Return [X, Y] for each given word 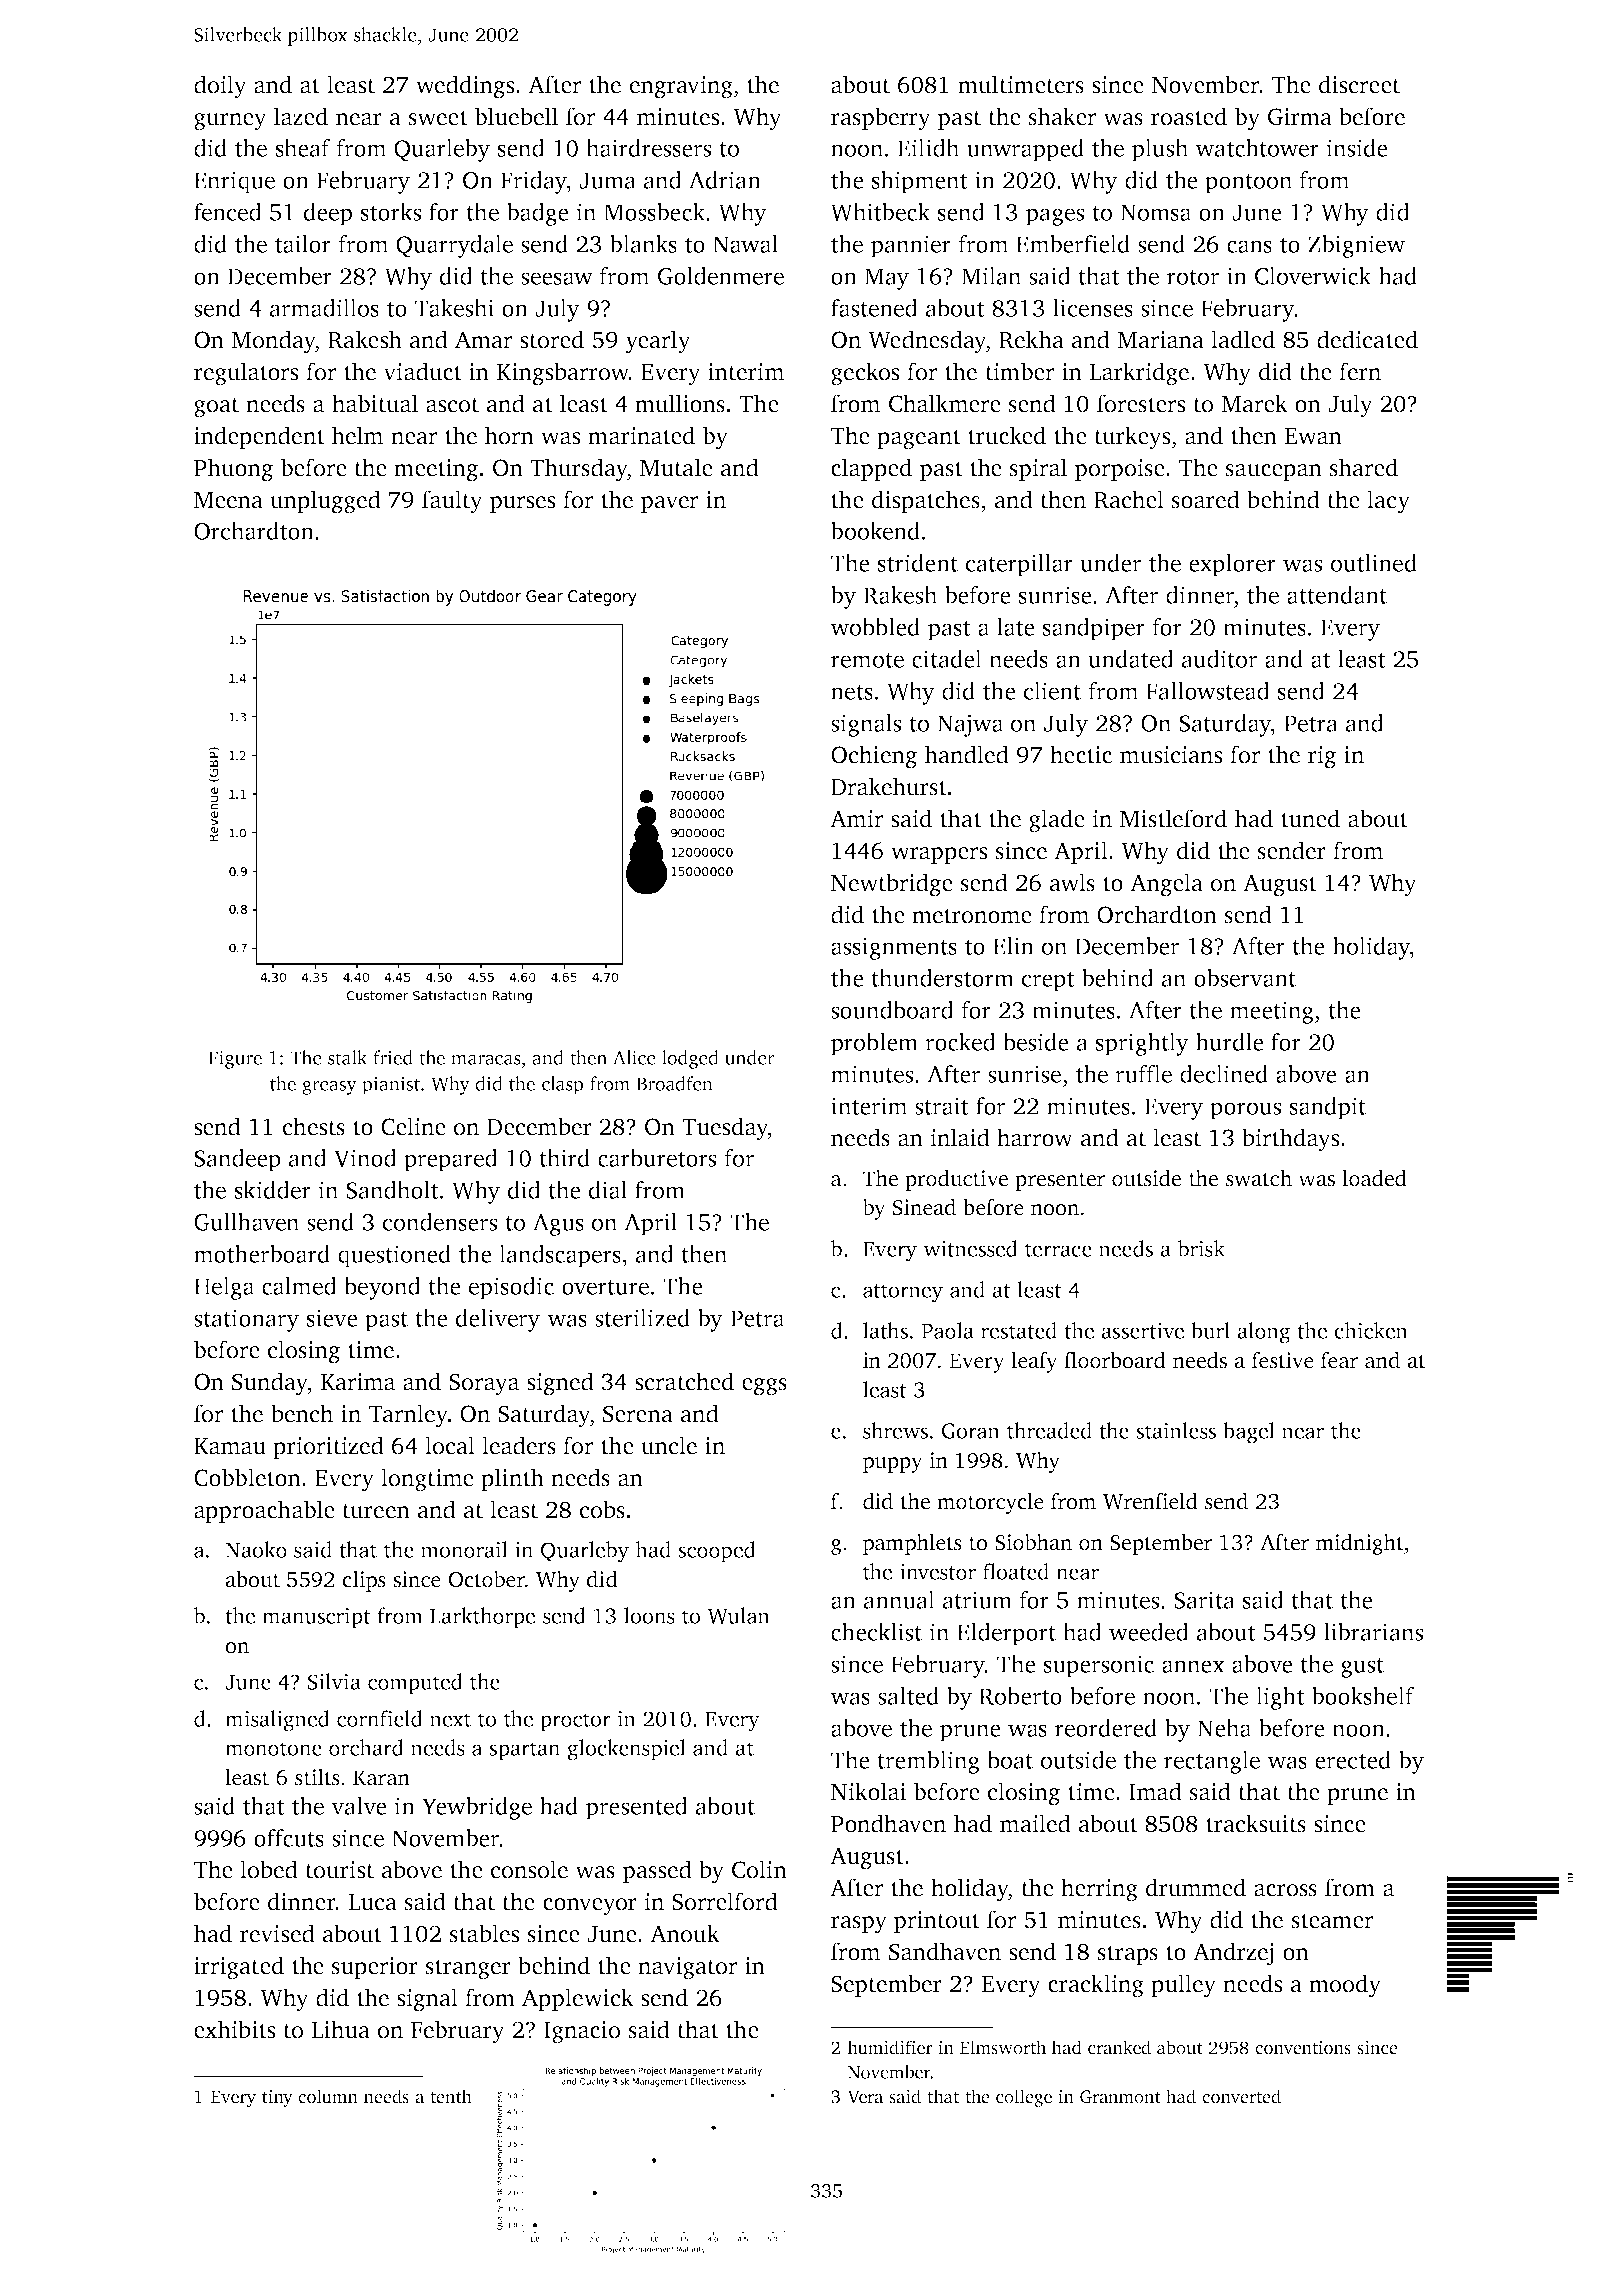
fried [393, 1057]
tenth [451, 2096]
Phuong [233, 470]
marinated [641, 435]
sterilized [642, 1318]
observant [1245, 978]
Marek [1254, 403]
